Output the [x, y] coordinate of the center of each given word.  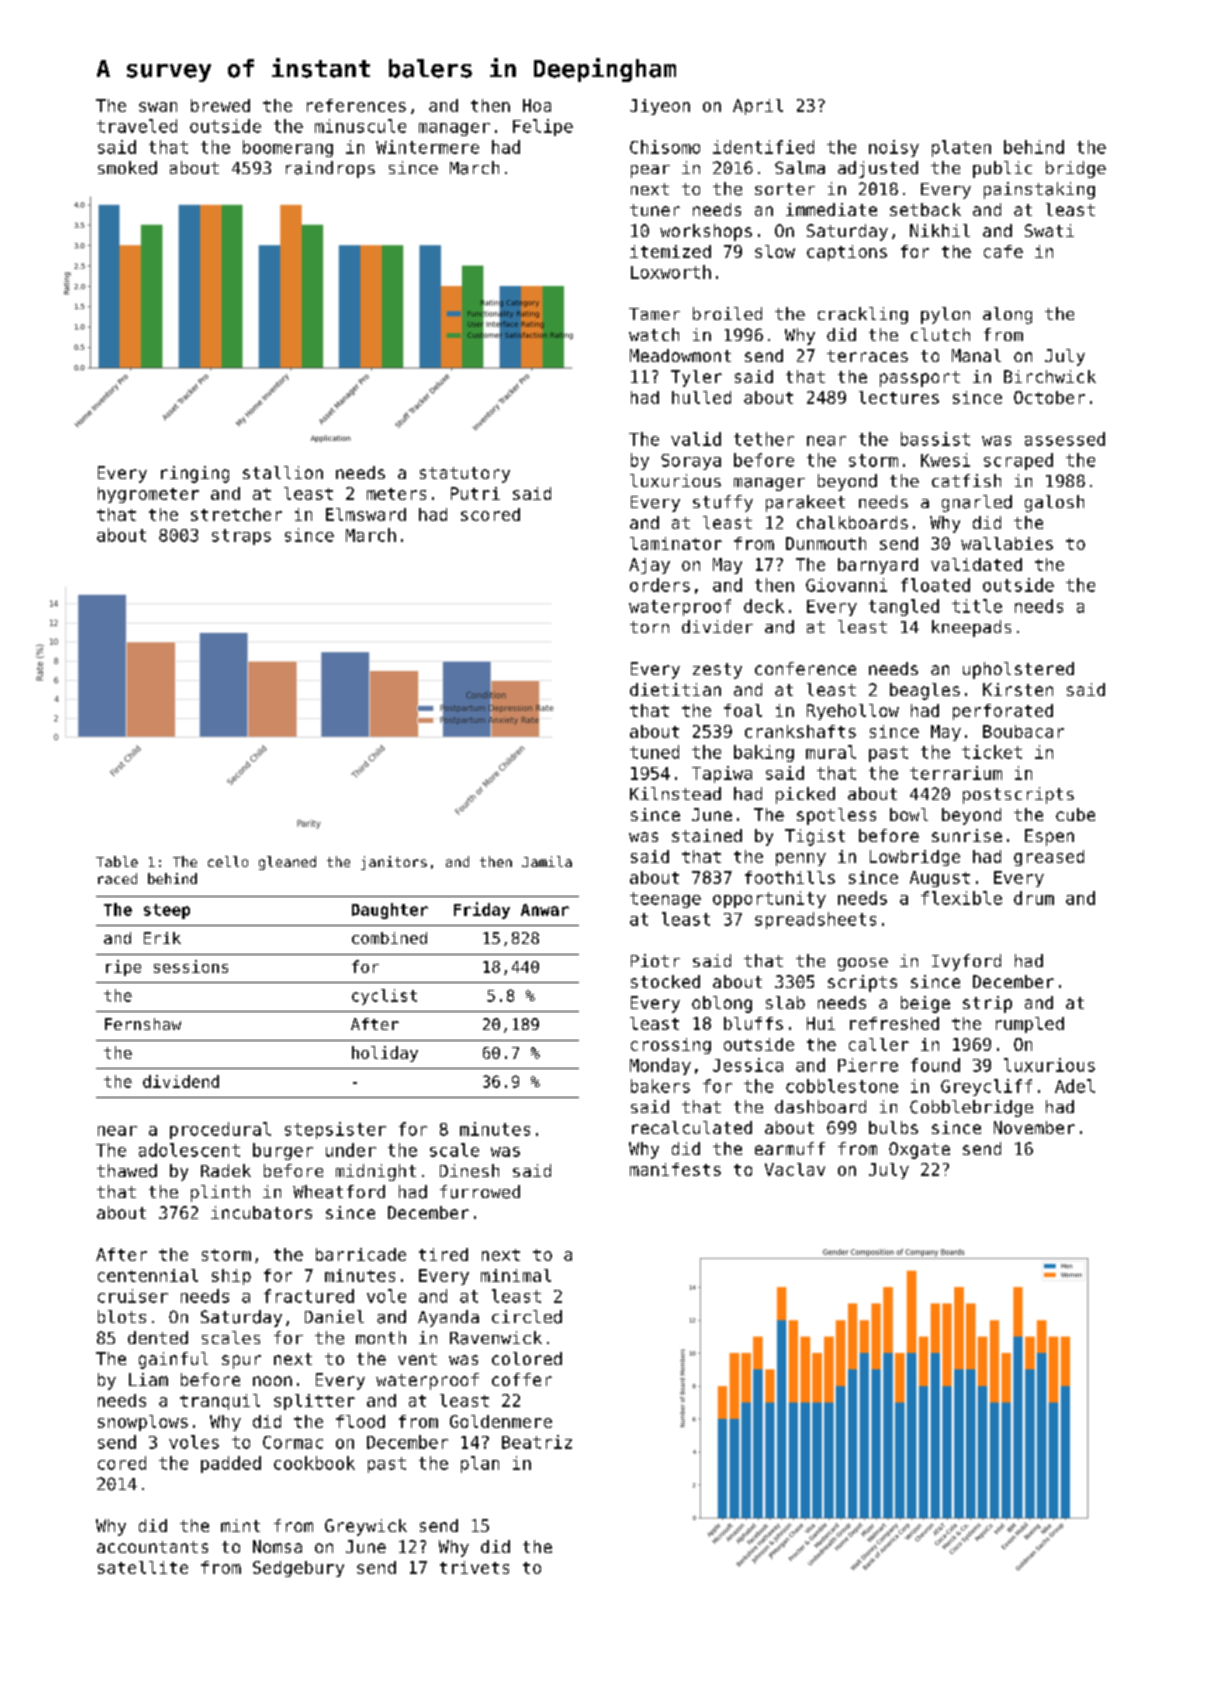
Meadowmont [680, 355]
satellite [143, 1567]
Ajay [649, 566]
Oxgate [919, 1150]
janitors [394, 863]
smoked [127, 168]
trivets [474, 1567]
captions [847, 253]
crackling [863, 315]
